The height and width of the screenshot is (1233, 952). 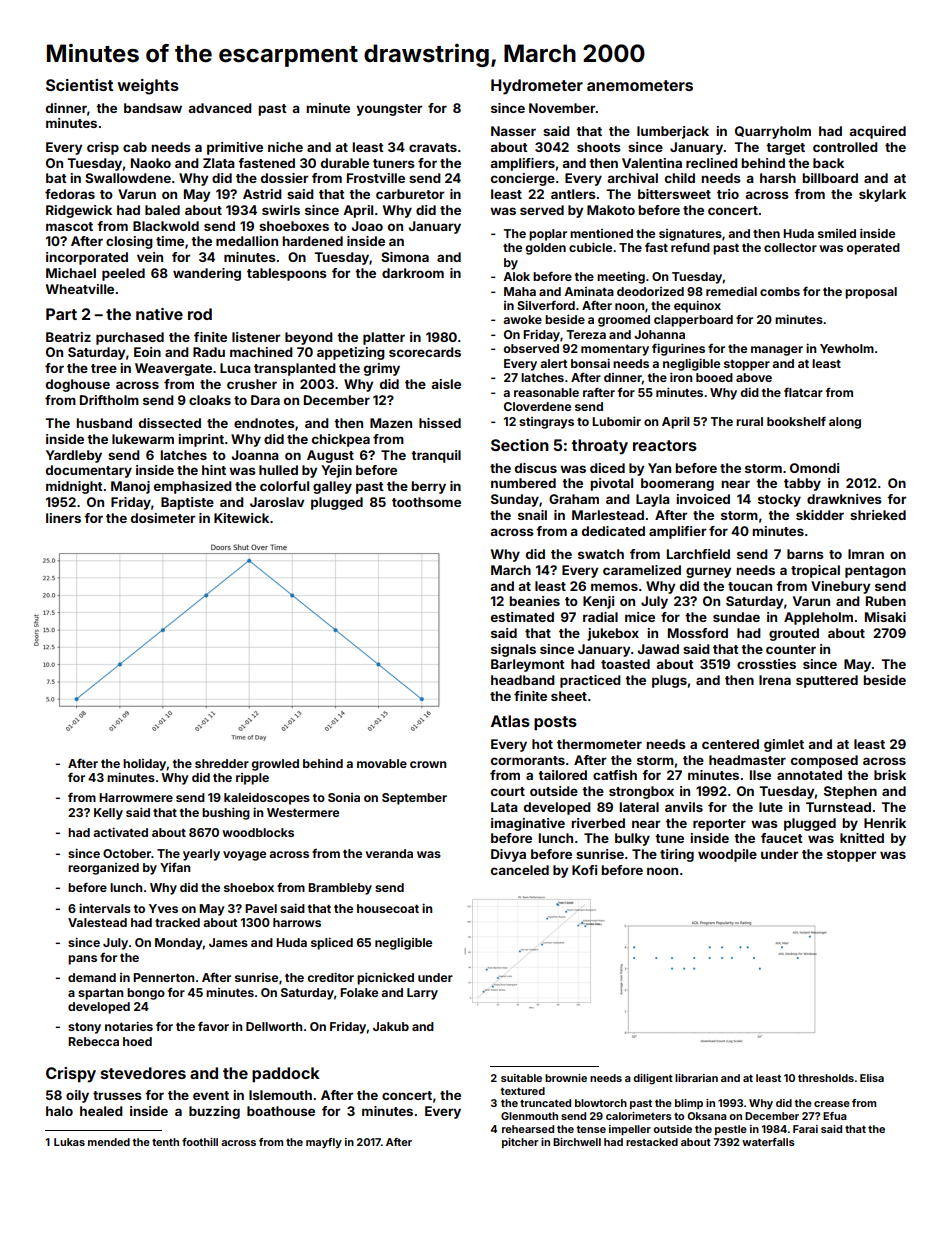 What do you see at coordinates (794, 634) in the screenshot?
I see `grouted` at bounding box center [794, 634].
